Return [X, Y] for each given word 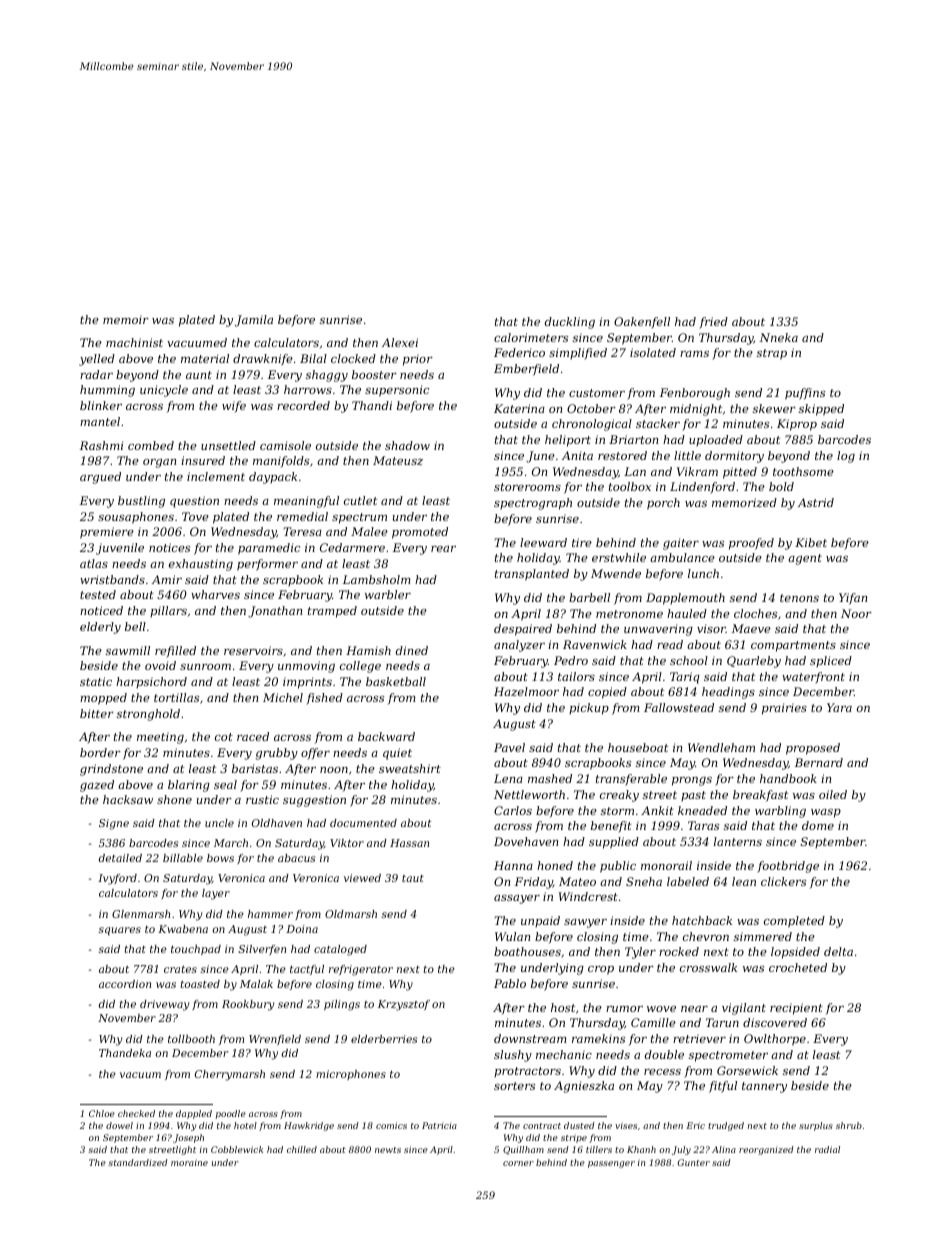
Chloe [102, 1113]
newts [388, 1150]
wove [661, 1009]
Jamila [254, 321]
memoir [126, 319]
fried [713, 323]
